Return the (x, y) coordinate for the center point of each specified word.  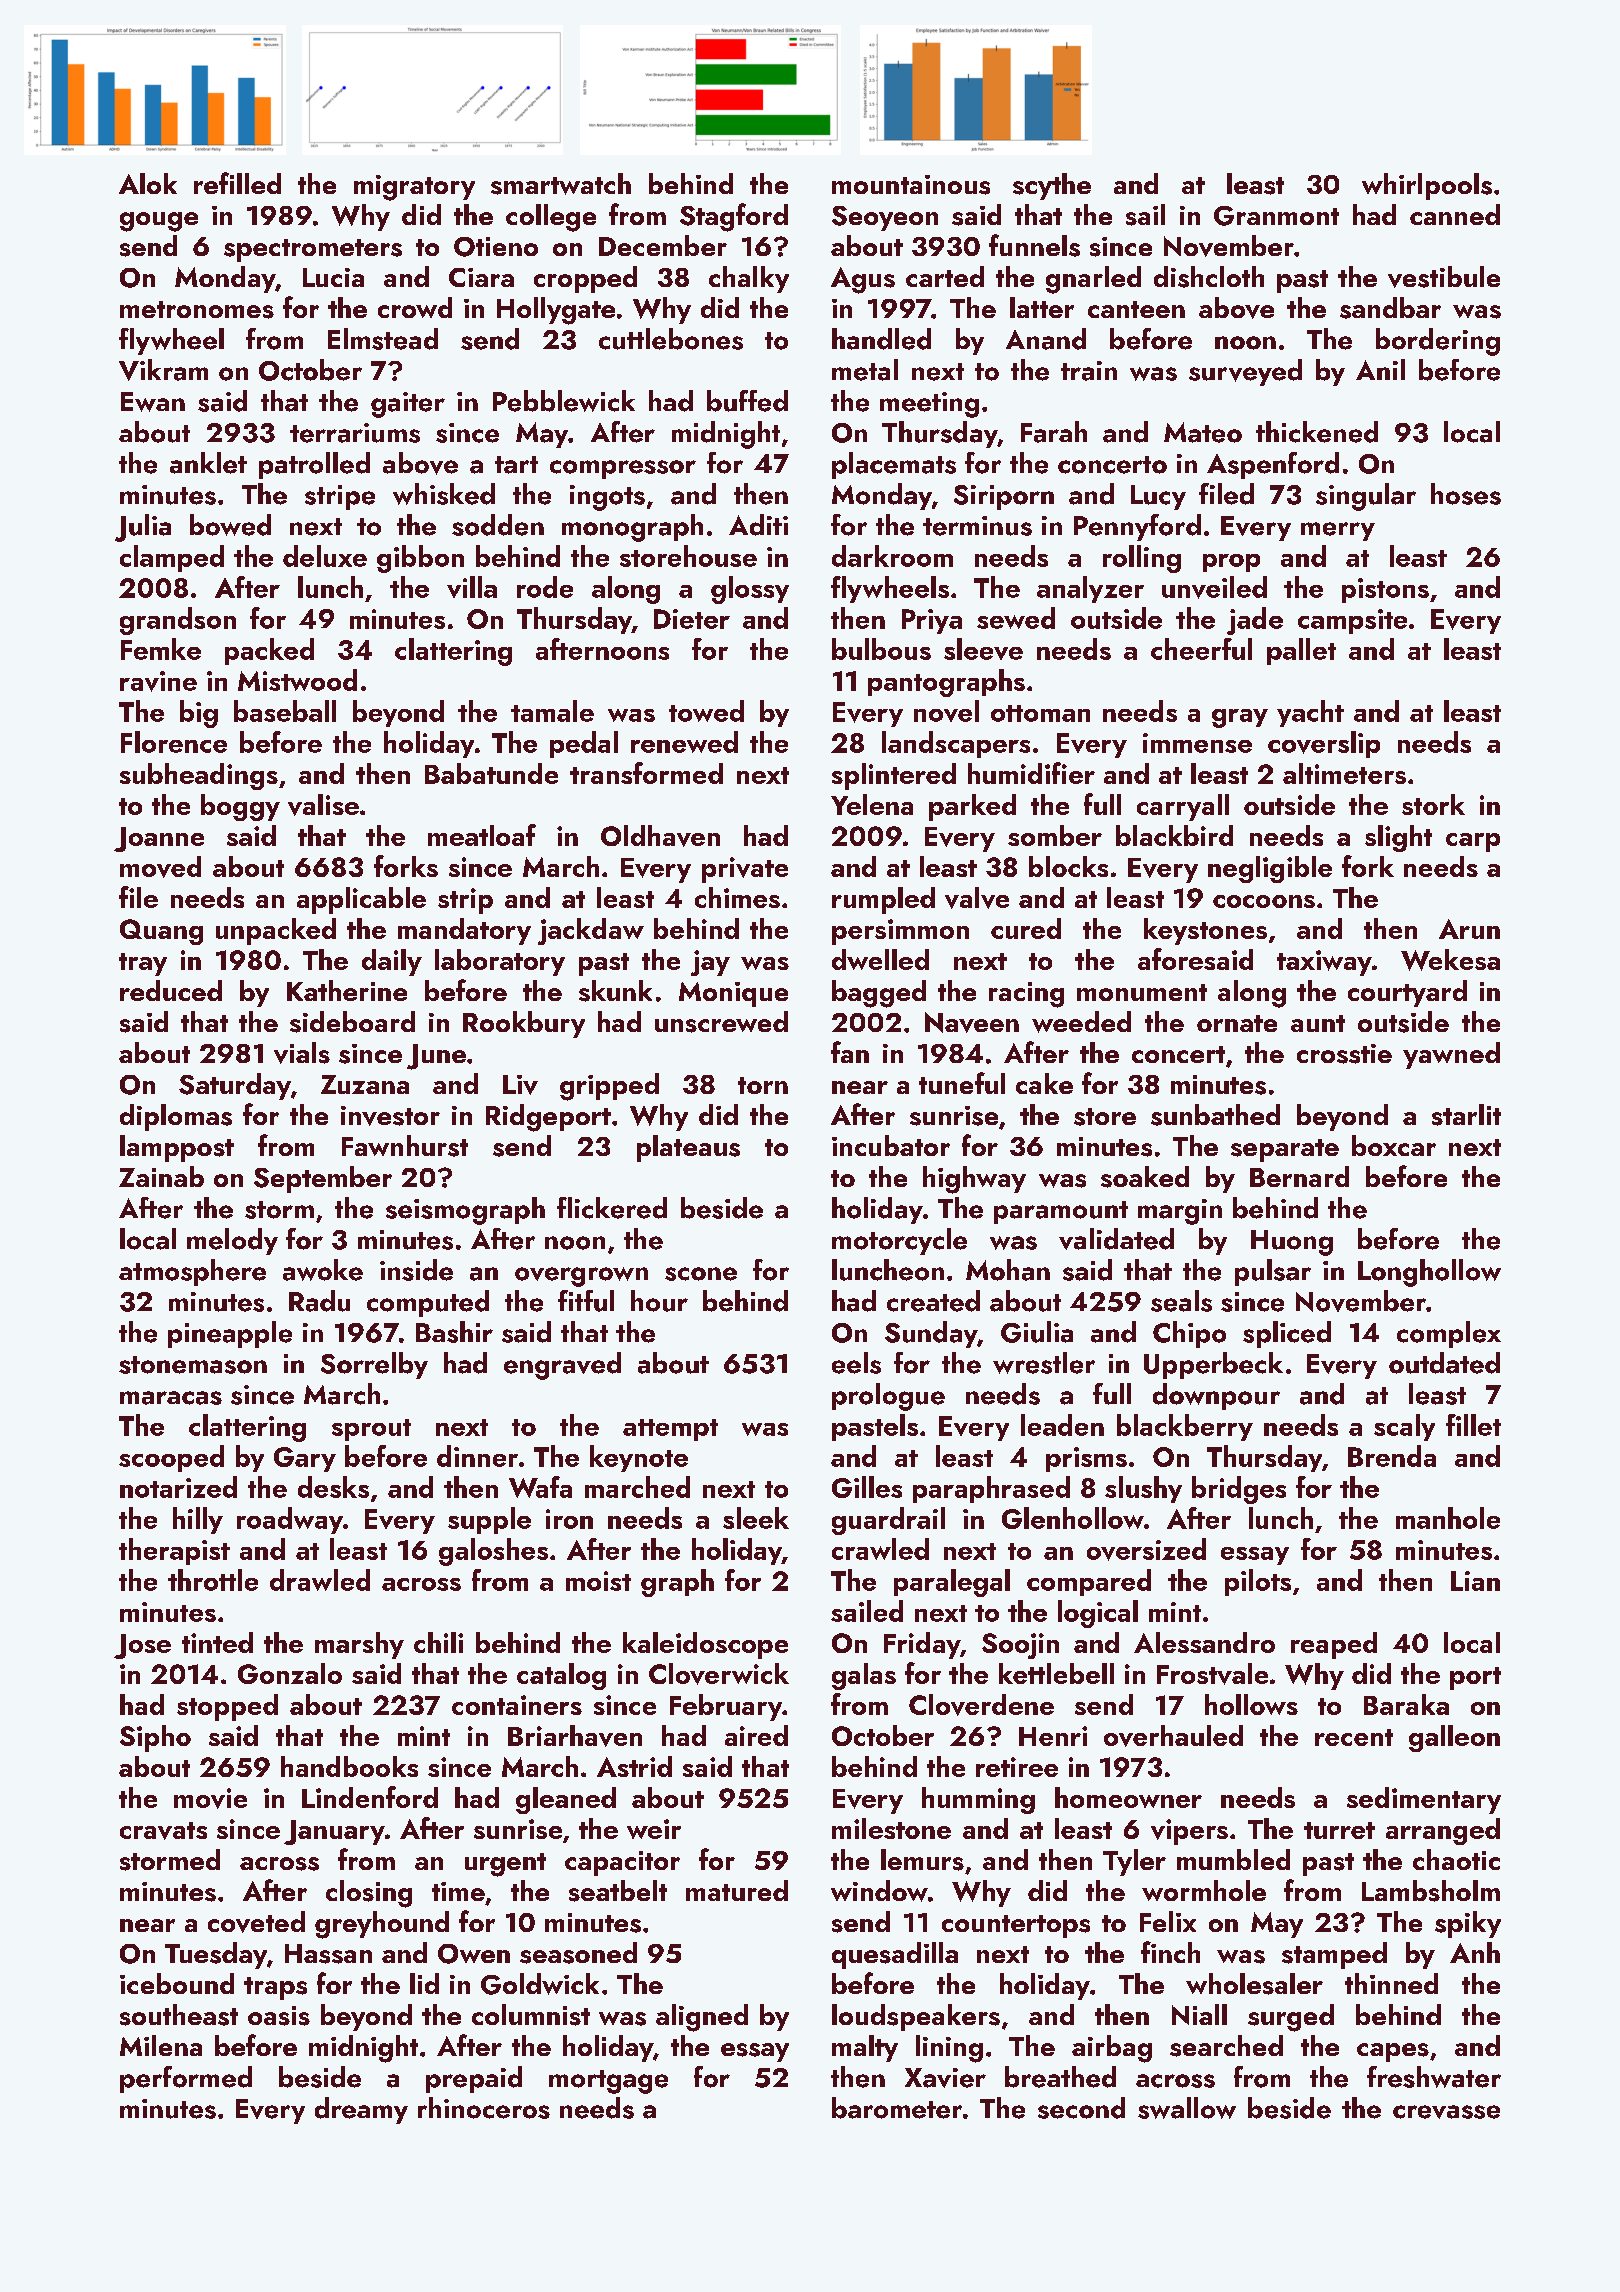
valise (323, 805)
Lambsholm (1431, 1891)
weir (654, 1829)
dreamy (361, 2110)
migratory (414, 188)
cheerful (1201, 649)
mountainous (911, 185)
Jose (142, 1646)
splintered (894, 776)
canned (1455, 214)
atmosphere (192, 1272)
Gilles (867, 1487)
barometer (897, 2108)
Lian (1475, 1581)
